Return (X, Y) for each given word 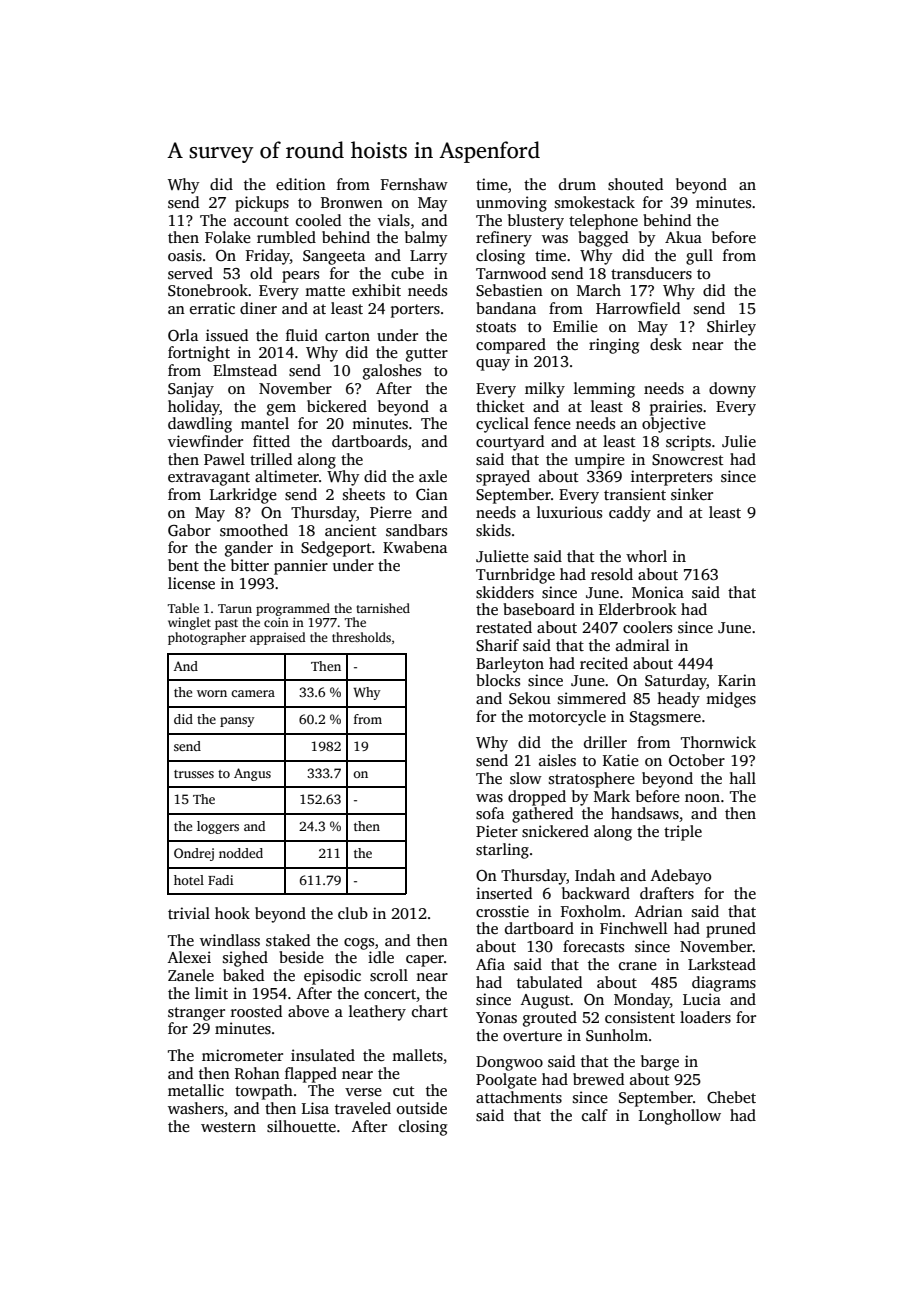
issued (227, 335)
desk (666, 344)
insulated (323, 1055)
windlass (230, 940)
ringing (614, 346)
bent (183, 565)
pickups (262, 204)
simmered (592, 698)
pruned (731, 930)
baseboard (539, 609)
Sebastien (509, 290)
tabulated (549, 982)
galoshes (392, 372)
